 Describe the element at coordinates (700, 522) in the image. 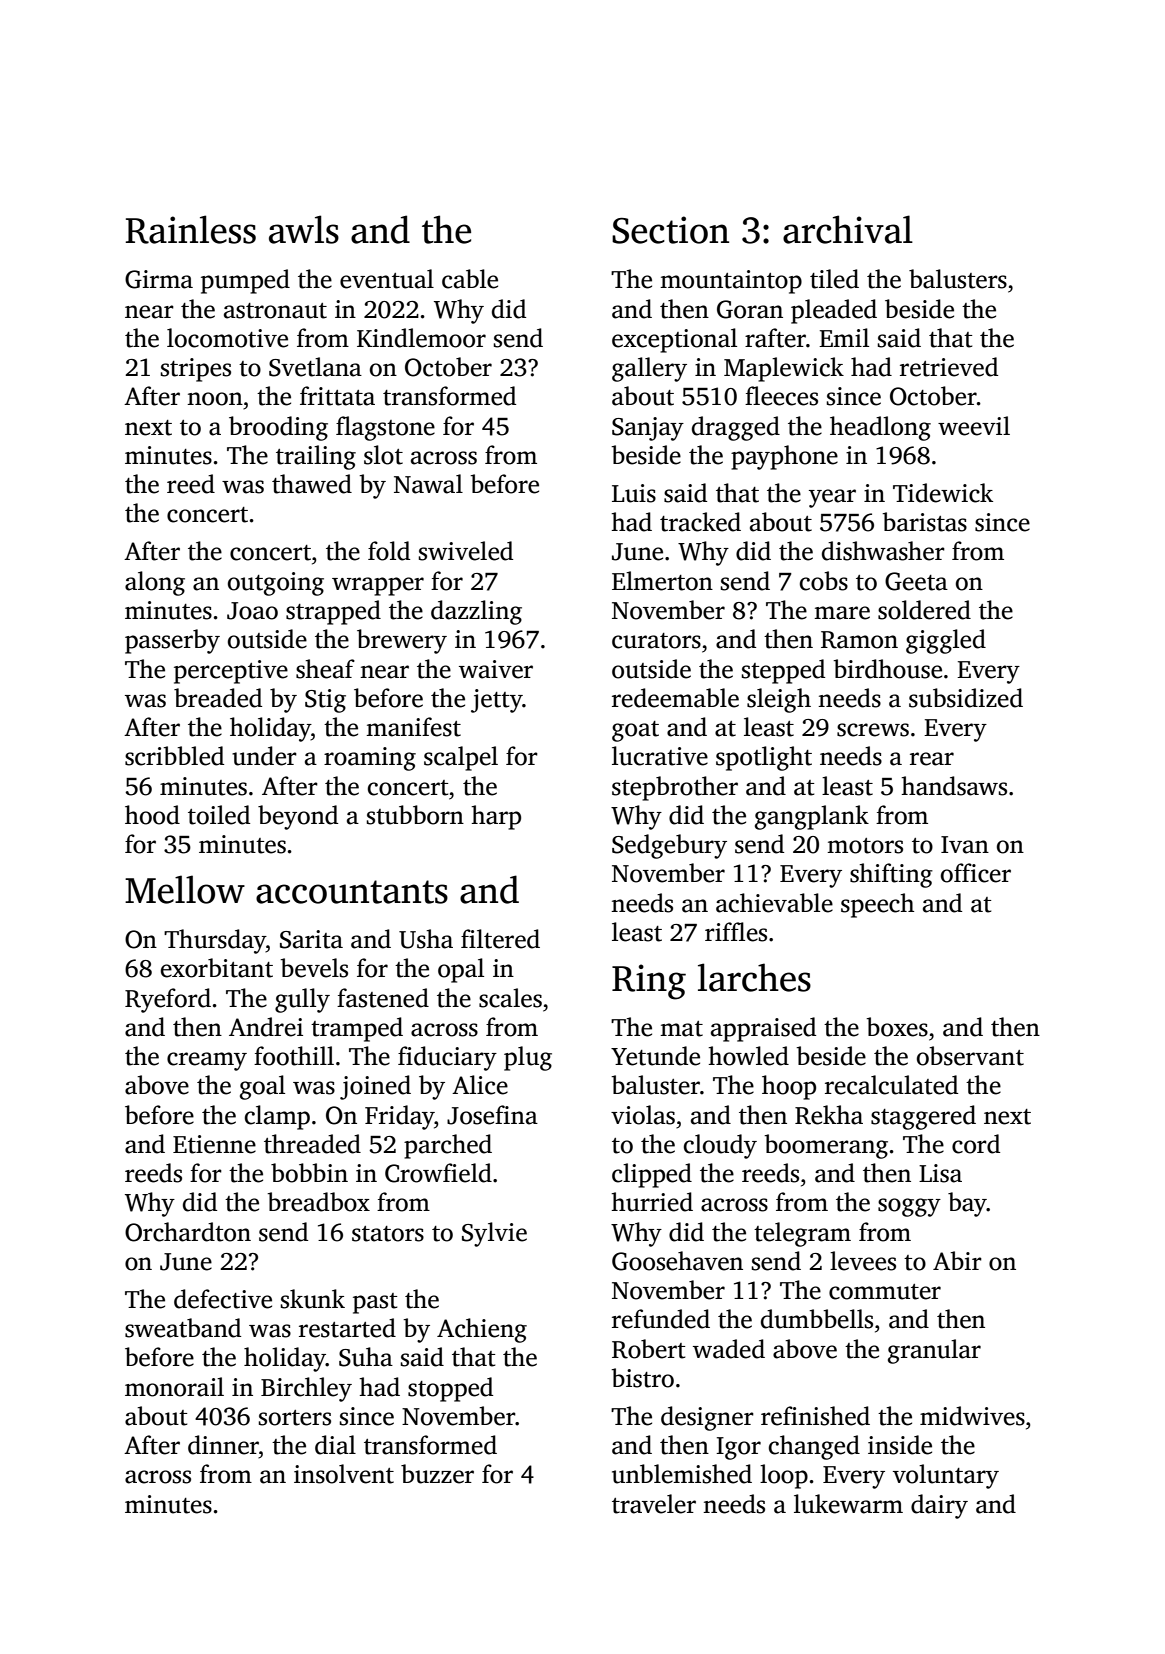

I see `tracked` at that location.
